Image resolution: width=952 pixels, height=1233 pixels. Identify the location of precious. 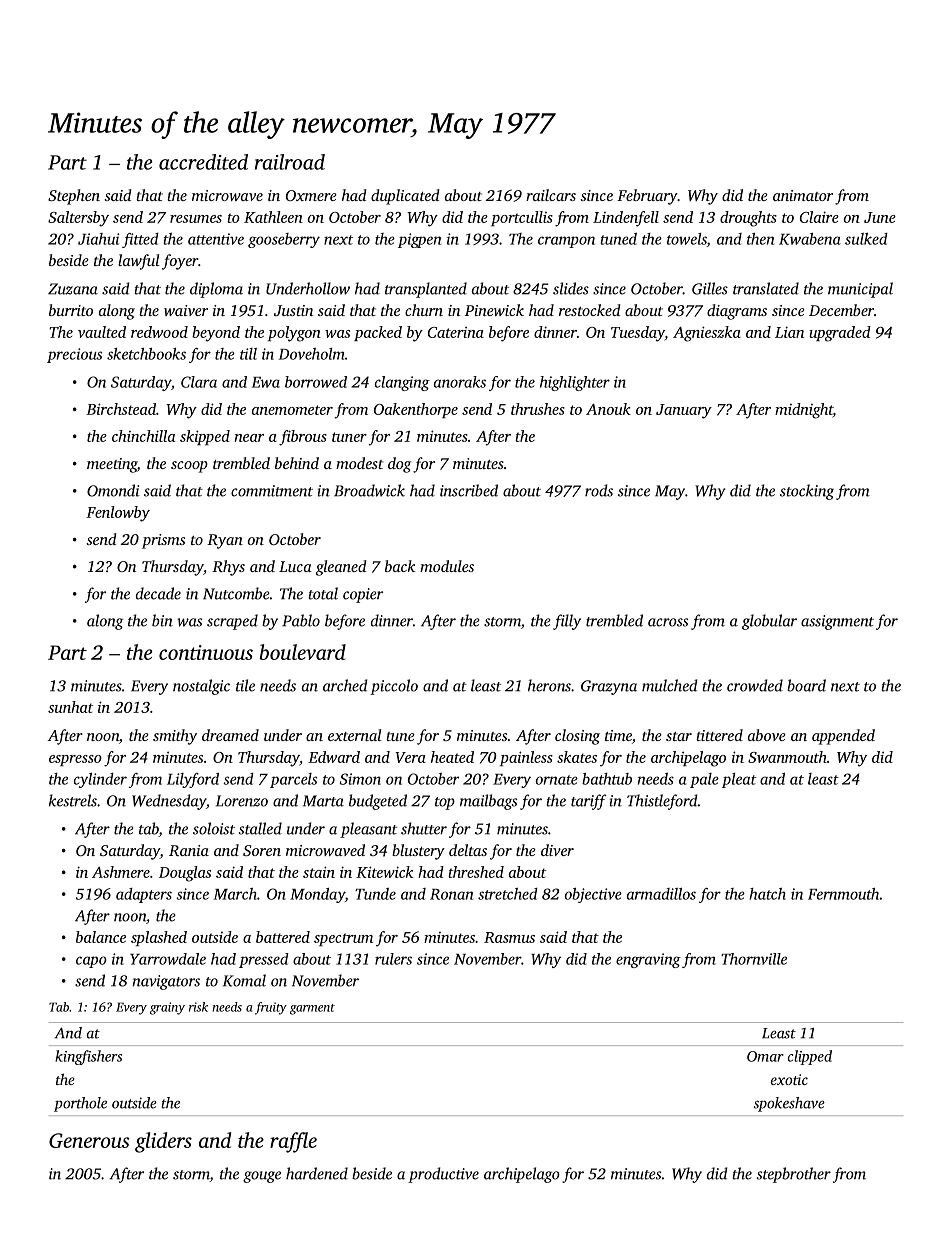
(74, 355).
